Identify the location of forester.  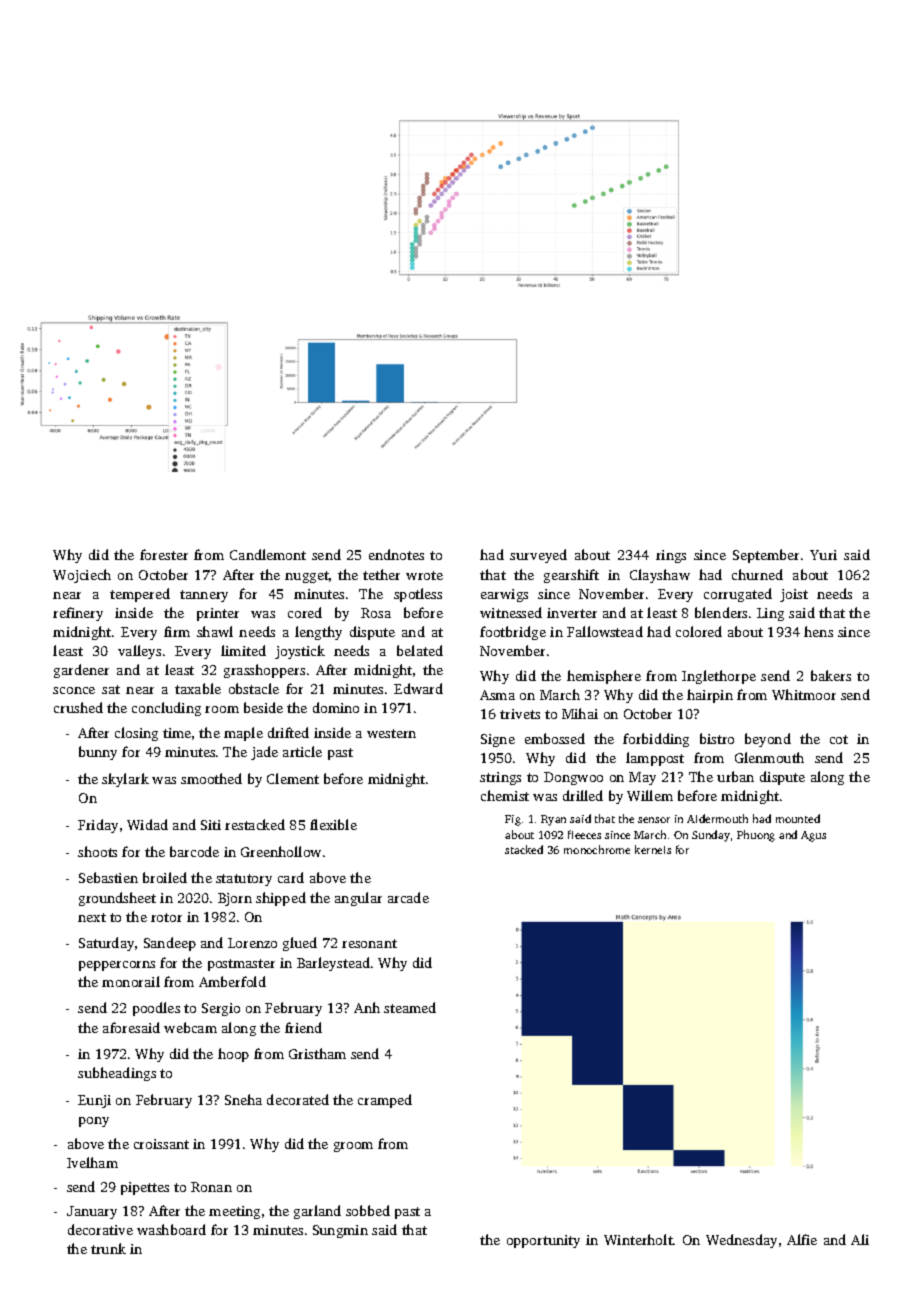
(164, 554).
